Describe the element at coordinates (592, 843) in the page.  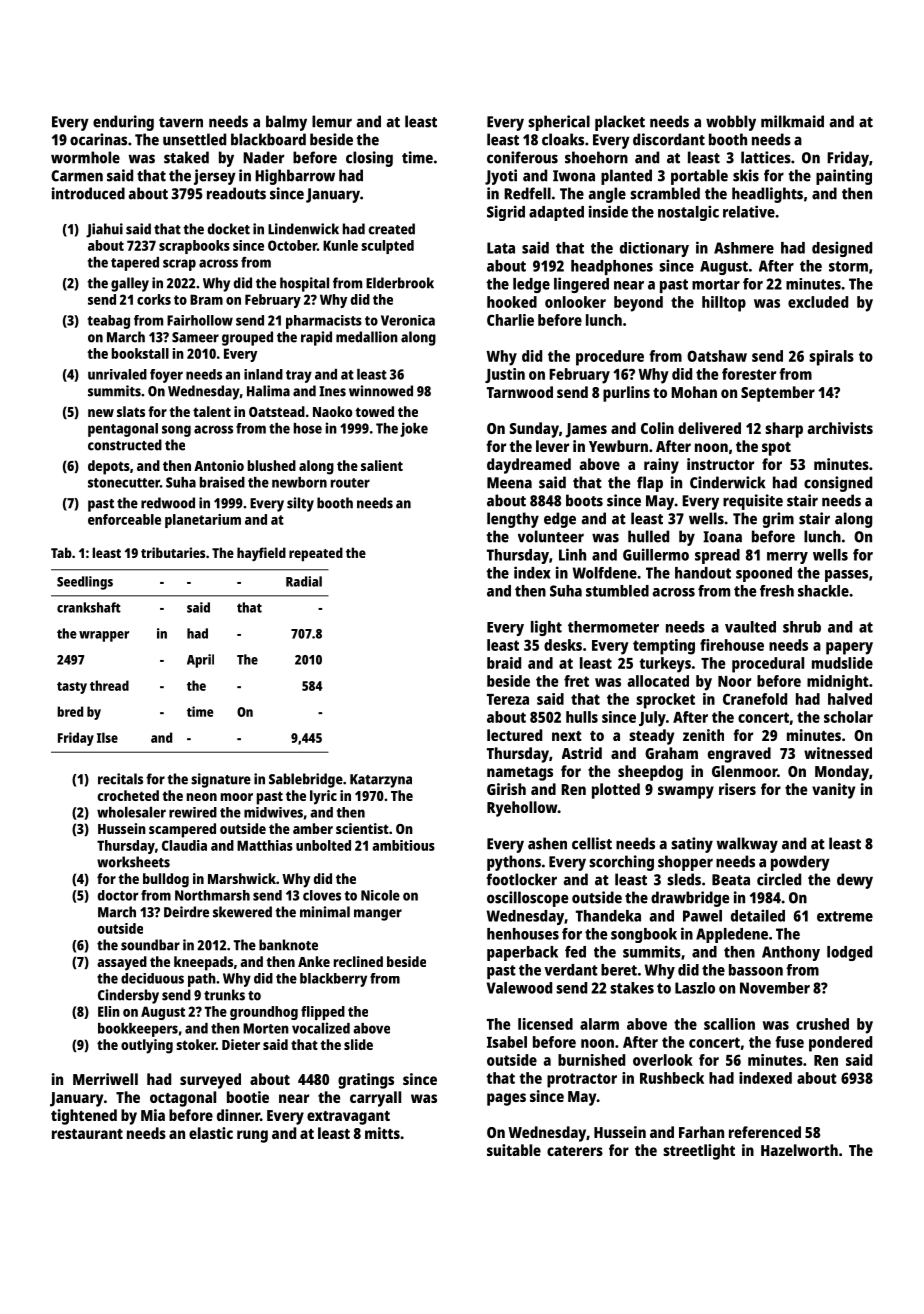
I see `cellist` at that location.
